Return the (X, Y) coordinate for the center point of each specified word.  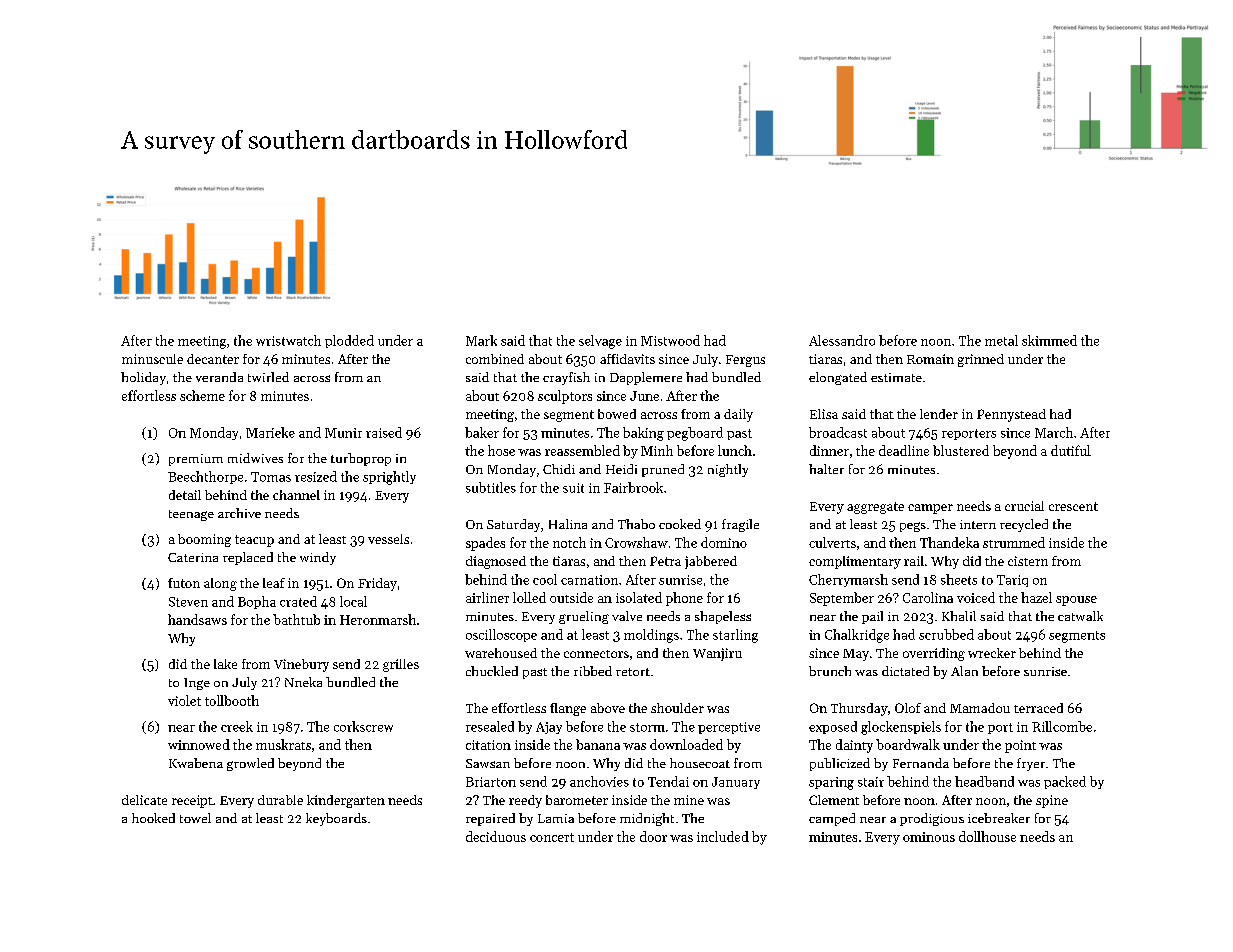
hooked (153, 818)
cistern (1028, 561)
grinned (981, 360)
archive (239, 513)
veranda (219, 377)
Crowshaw (636, 542)
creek (237, 726)
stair (871, 782)
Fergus (745, 361)
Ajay (549, 728)
